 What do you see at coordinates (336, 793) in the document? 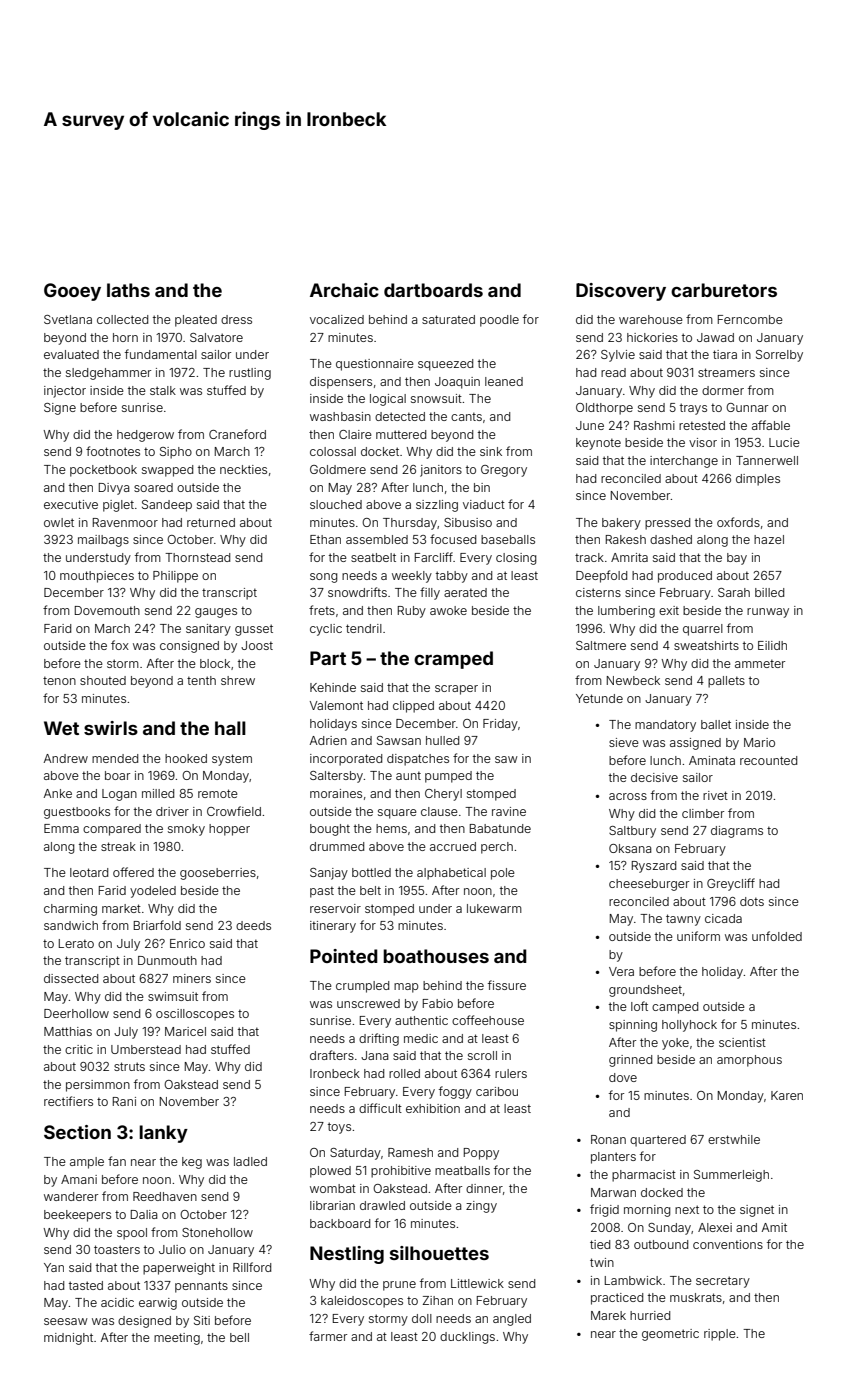
I see `moraines` at bounding box center [336, 793].
